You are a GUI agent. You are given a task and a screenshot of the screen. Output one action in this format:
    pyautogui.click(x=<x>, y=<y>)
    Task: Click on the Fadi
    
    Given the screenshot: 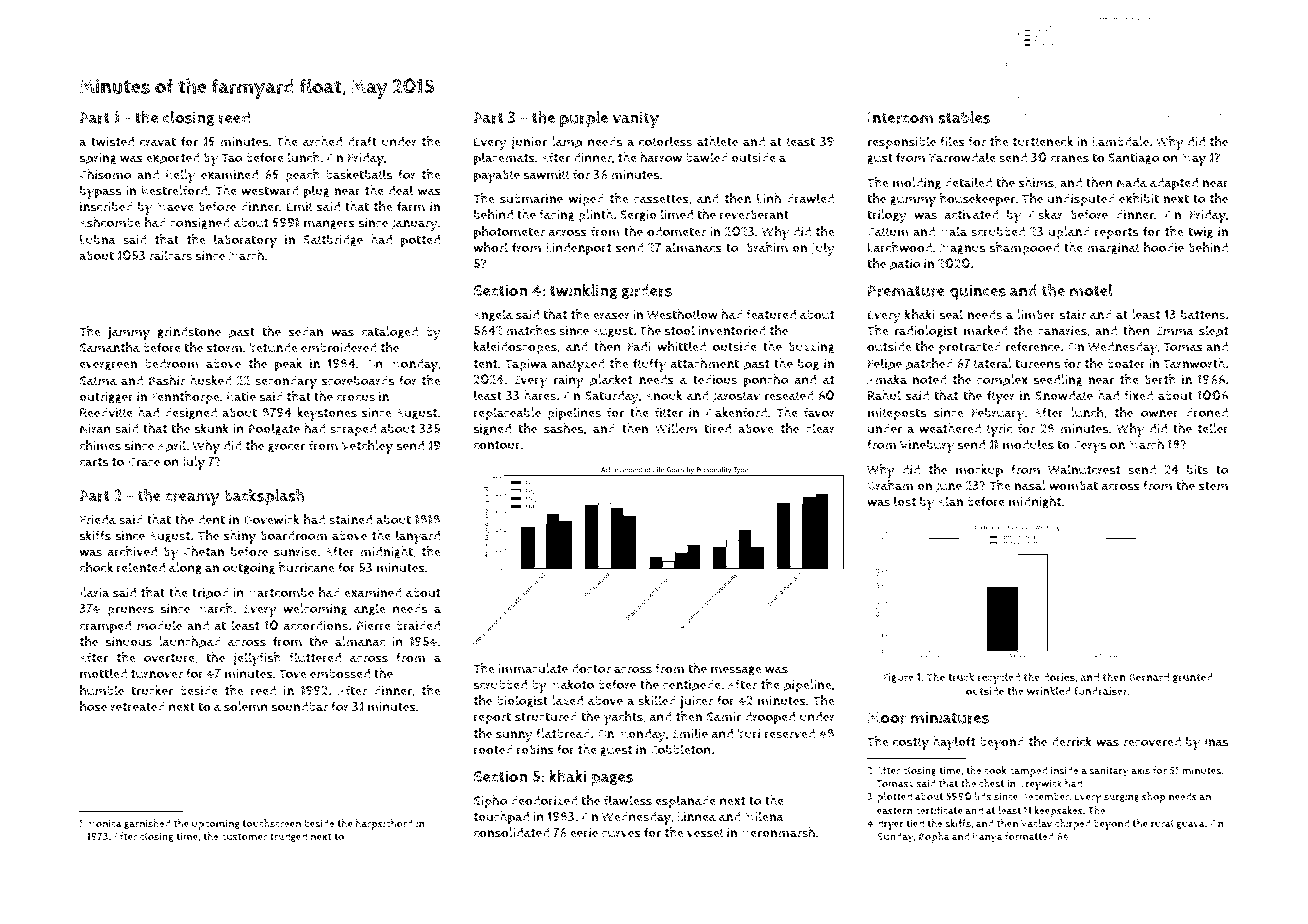 What is the action you would take?
    pyautogui.click(x=639, y=346)
